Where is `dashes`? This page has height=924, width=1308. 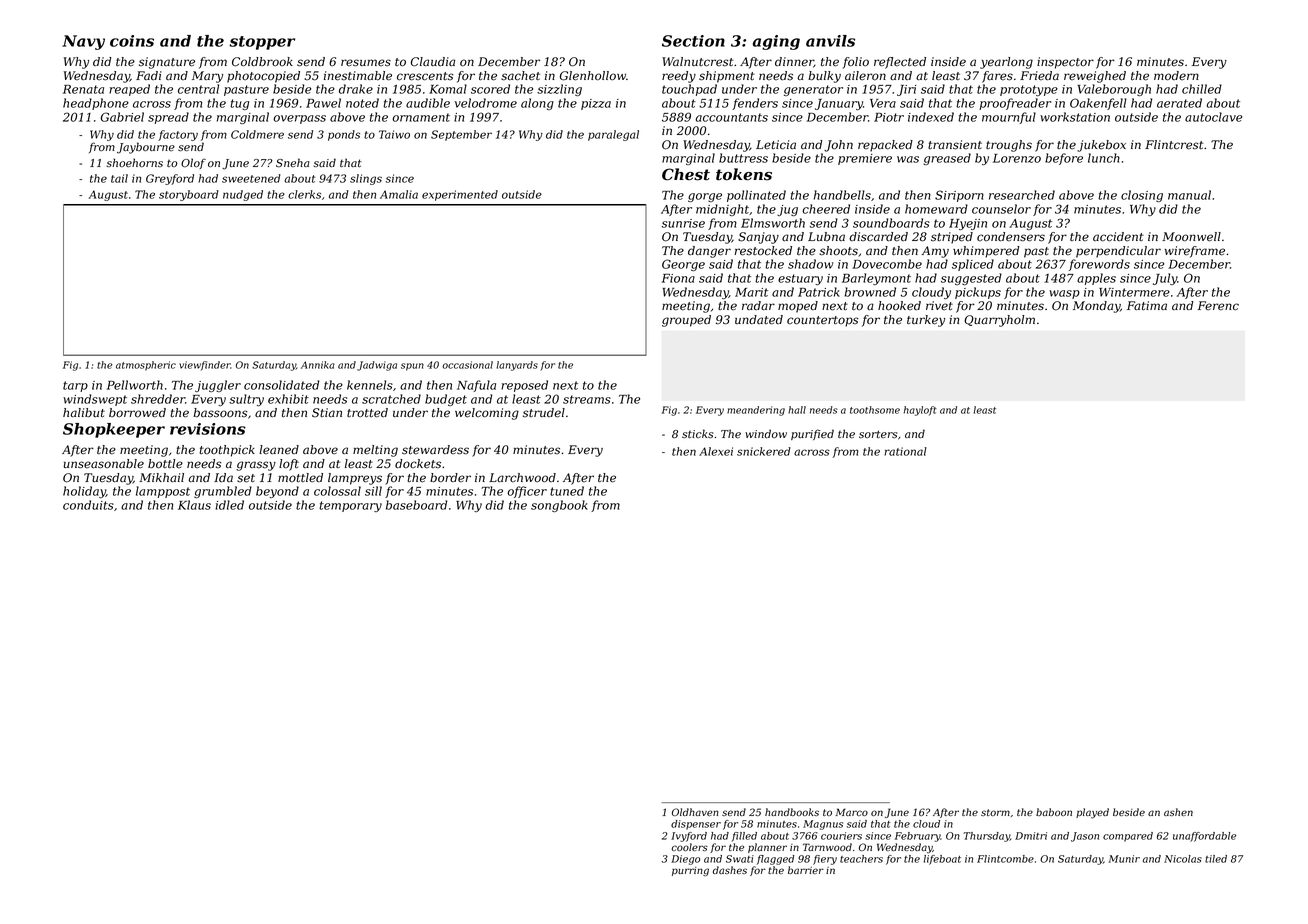
dashes is located at coordinates (730, 870).
